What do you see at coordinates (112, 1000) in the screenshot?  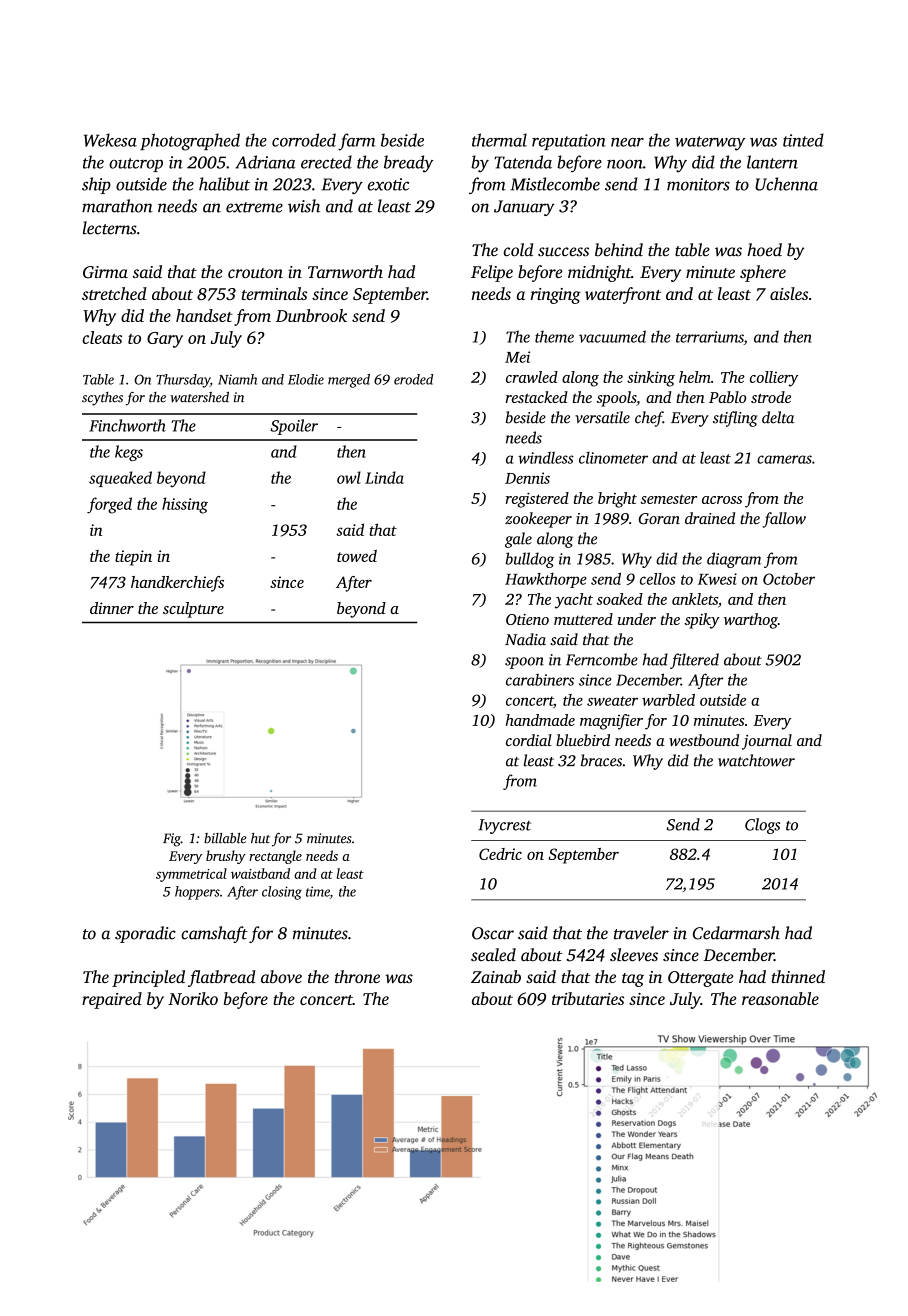 I see `repaired` at bounding box center [112, 1000].
